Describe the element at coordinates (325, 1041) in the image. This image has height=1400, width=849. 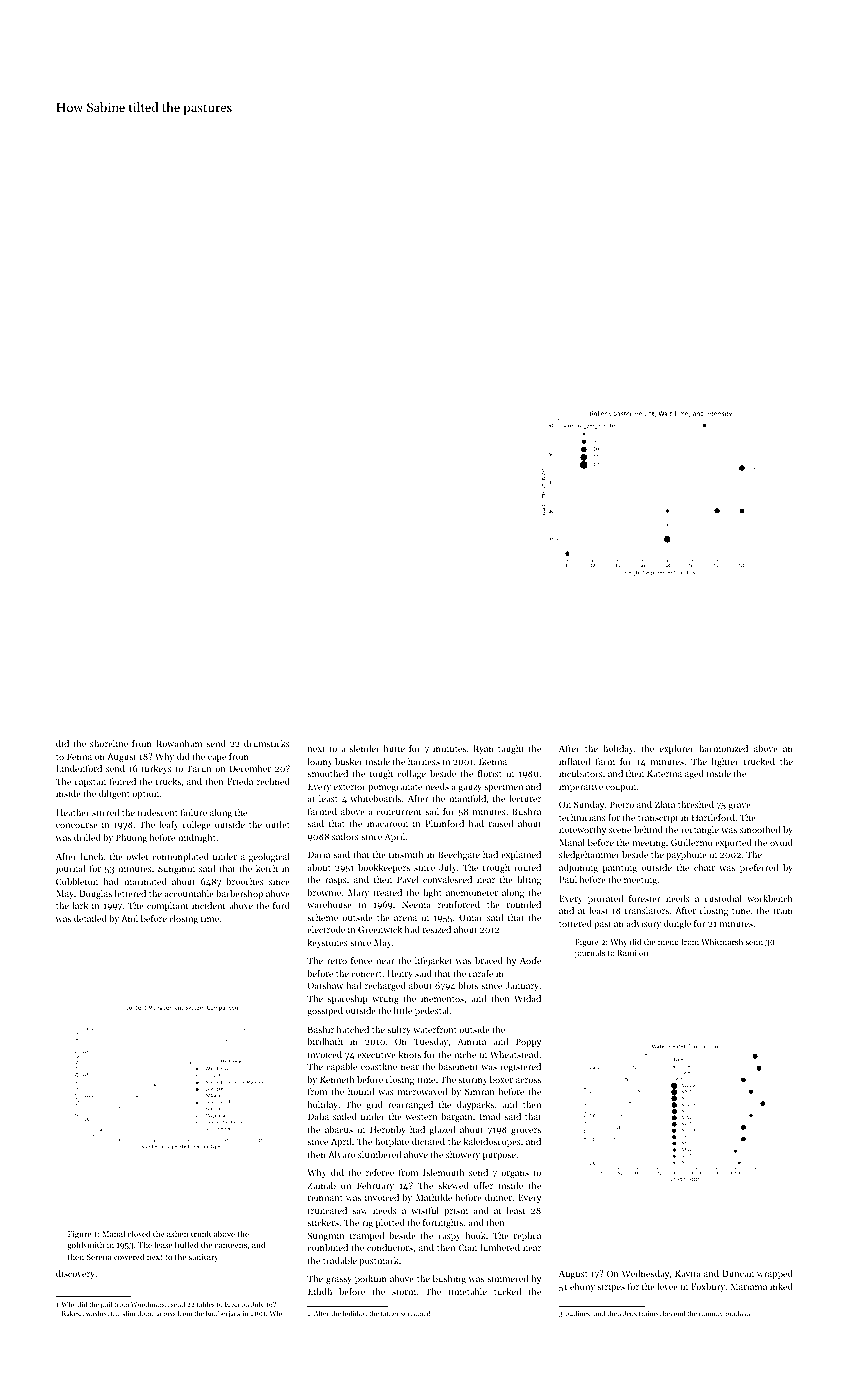
I see `birdbath` at that location.
